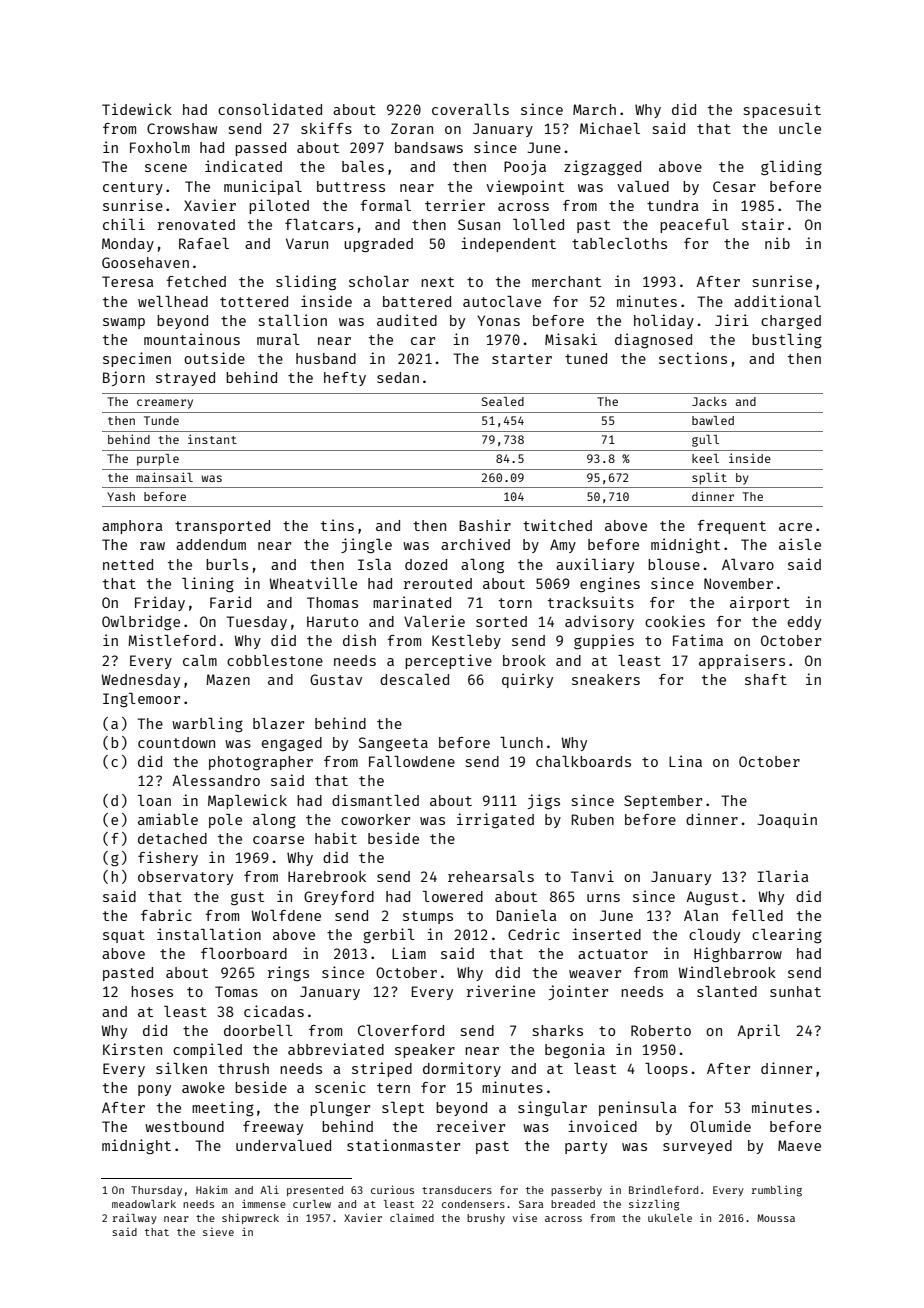 This screenshot has width=924, height=1308. What do you see at coordinates (243, 1068) in the screenshot?
I see `thrush` at bounding box center [243, 1068].
